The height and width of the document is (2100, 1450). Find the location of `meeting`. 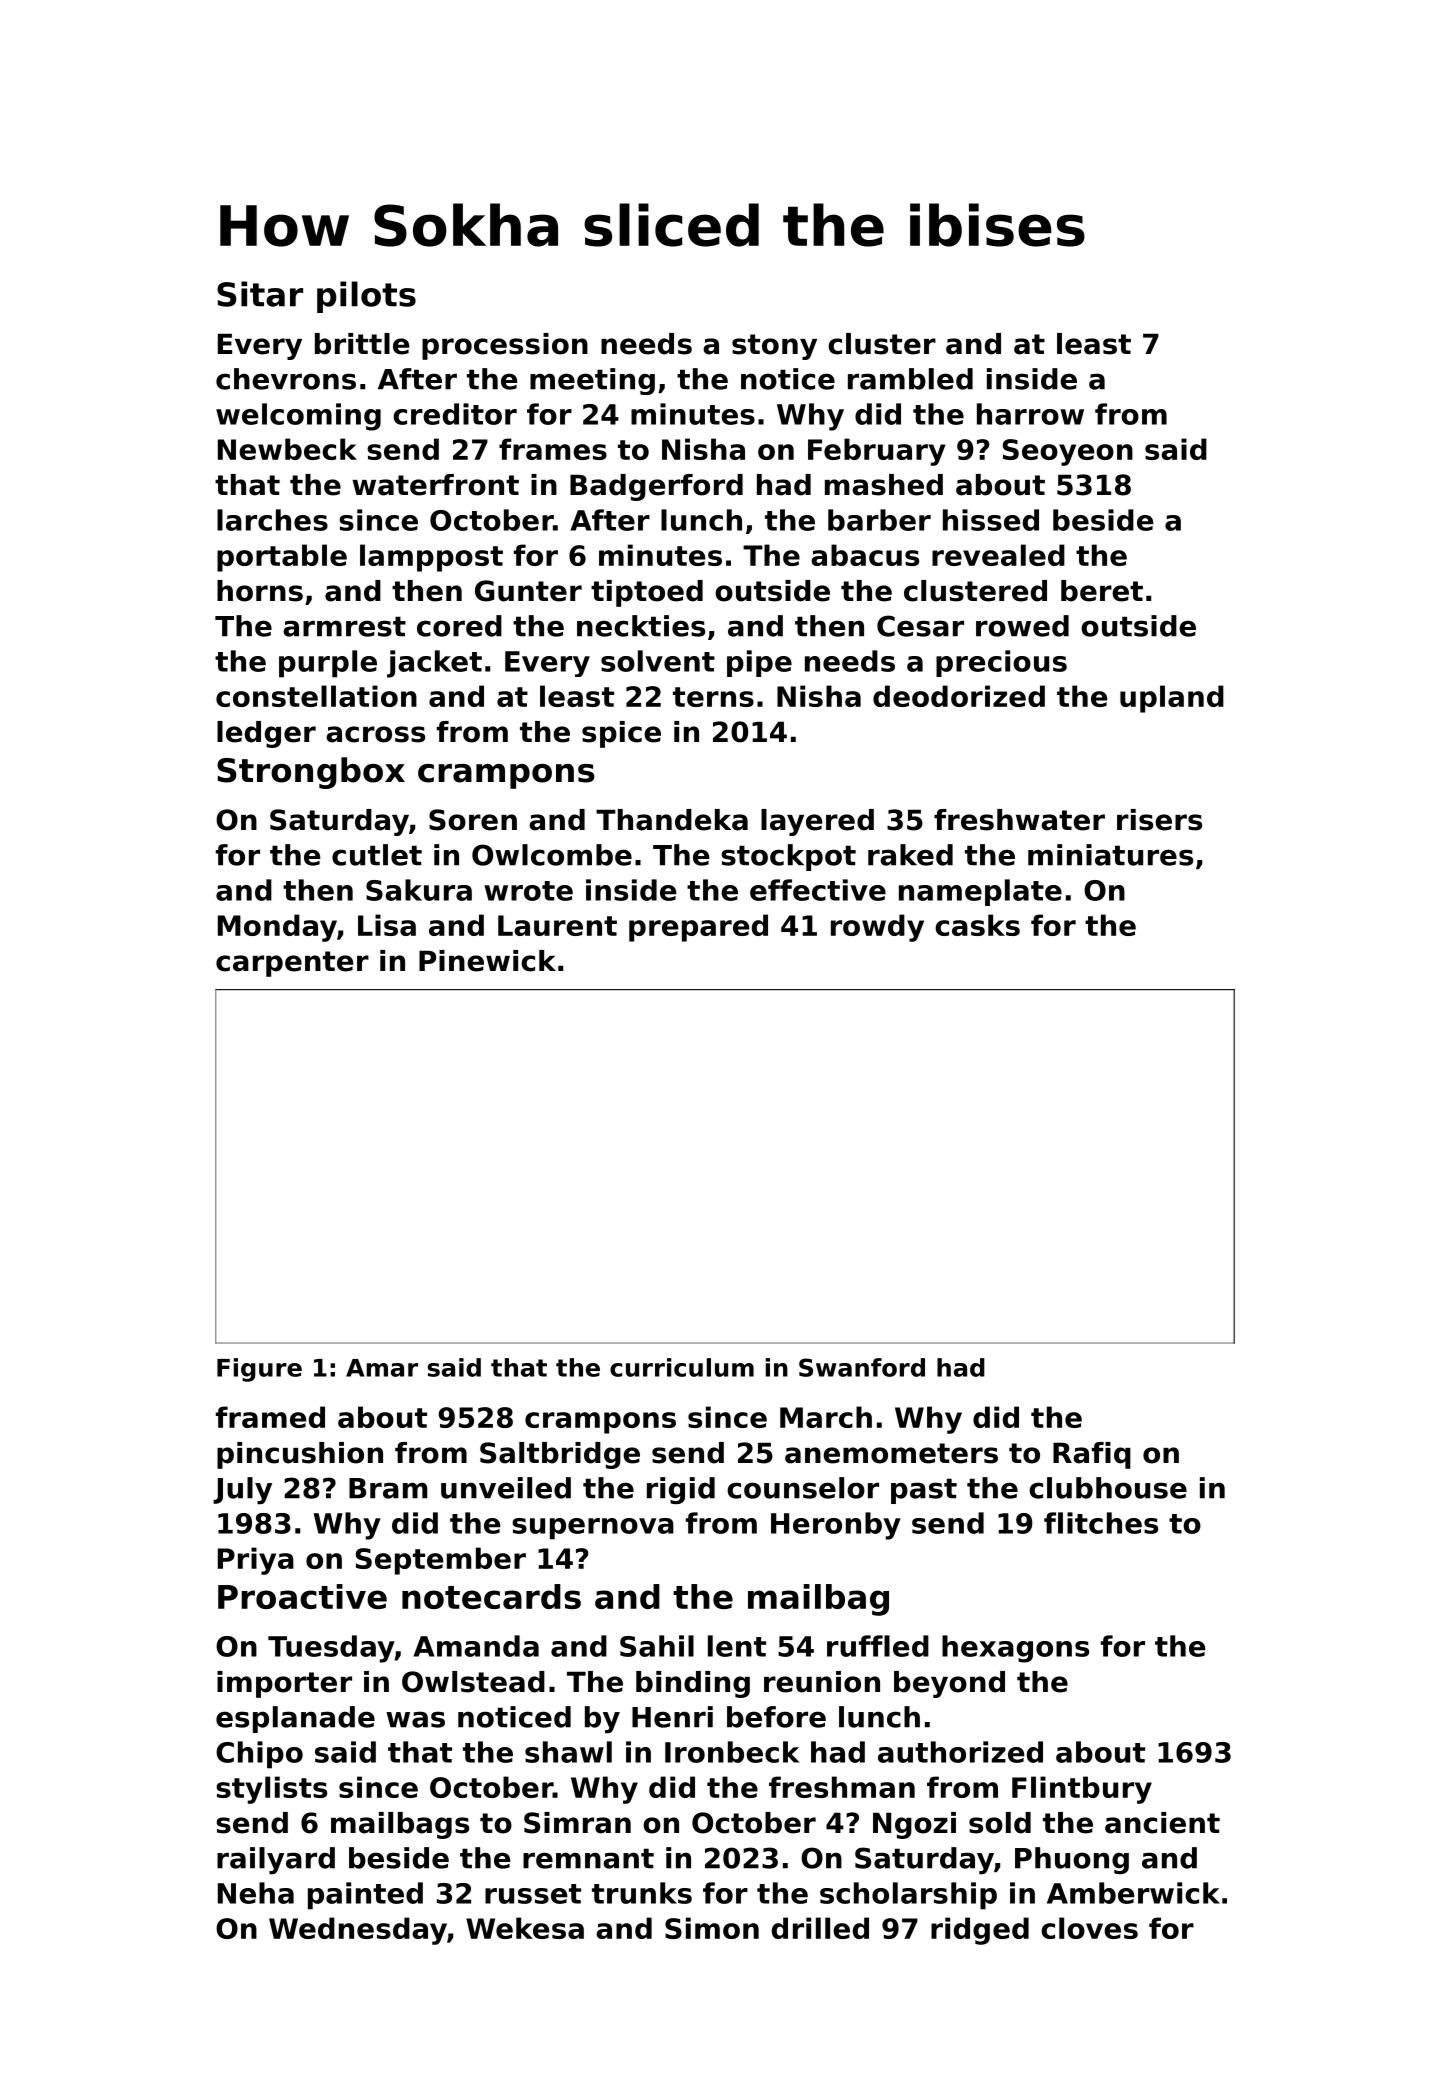

meeting is located at coordinates (592, 381).
